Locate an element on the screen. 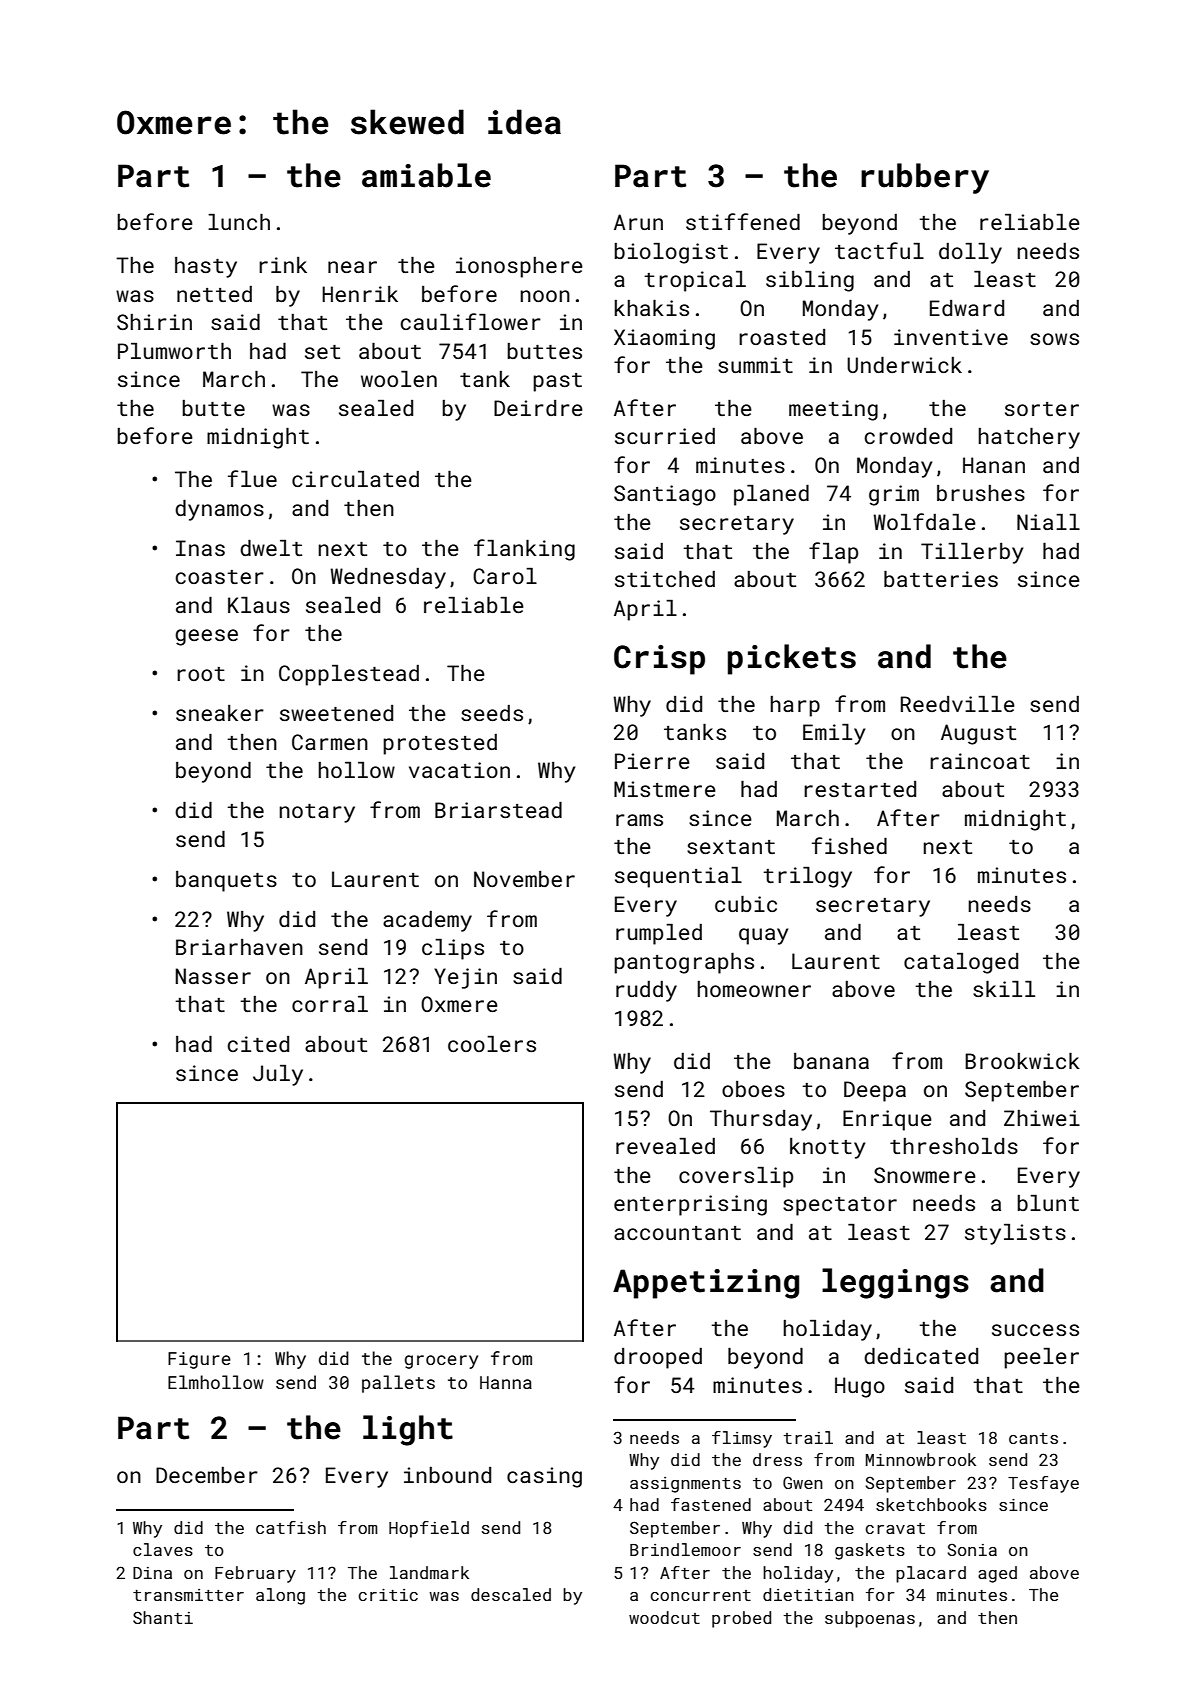  harp is located at coordinates (795, 706).
